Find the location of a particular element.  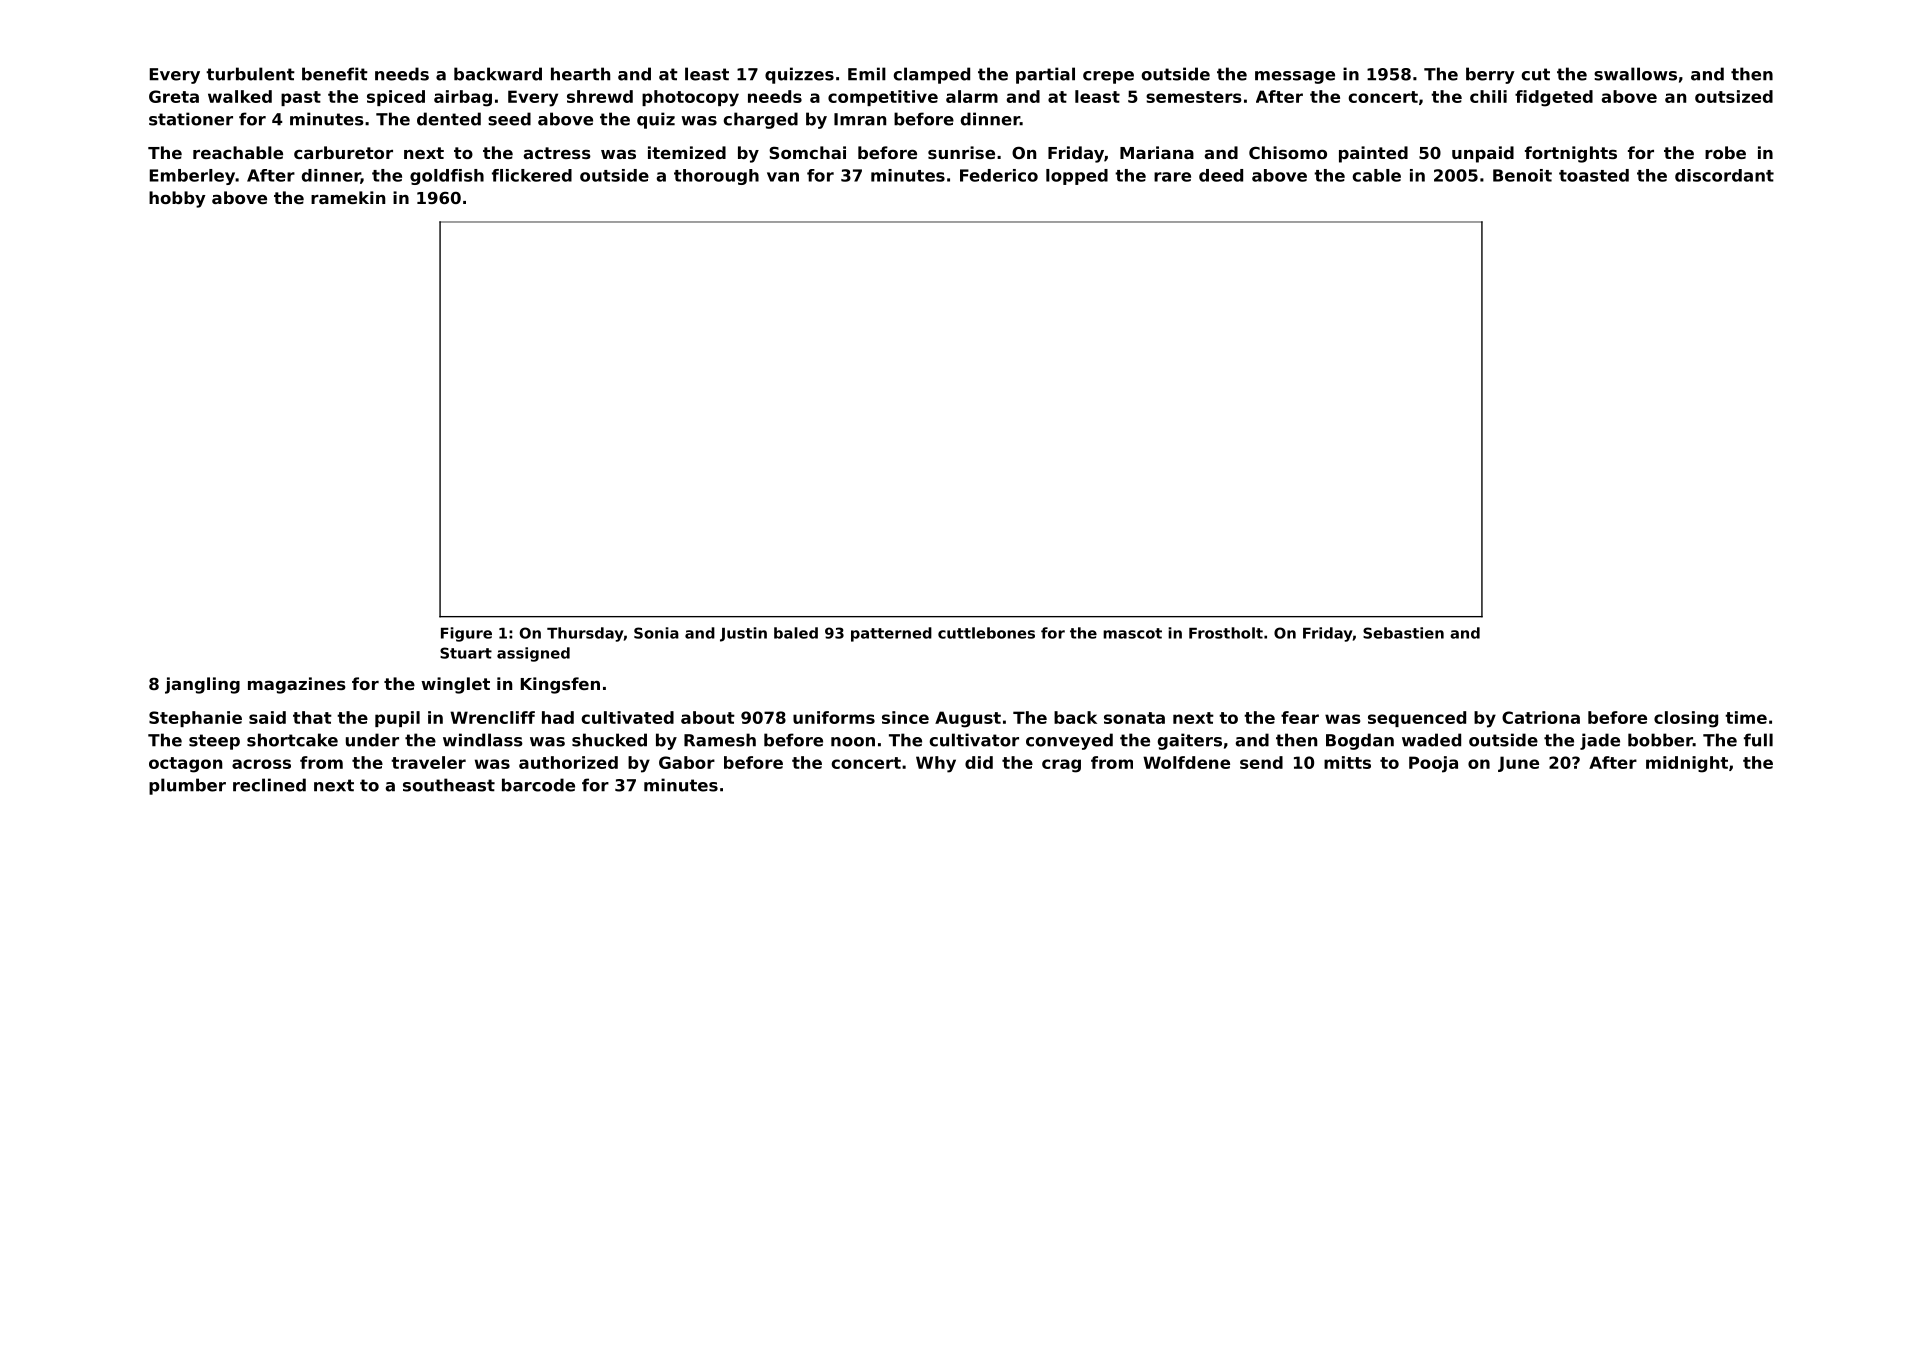

barcode is located at coordinates (538, 785).
